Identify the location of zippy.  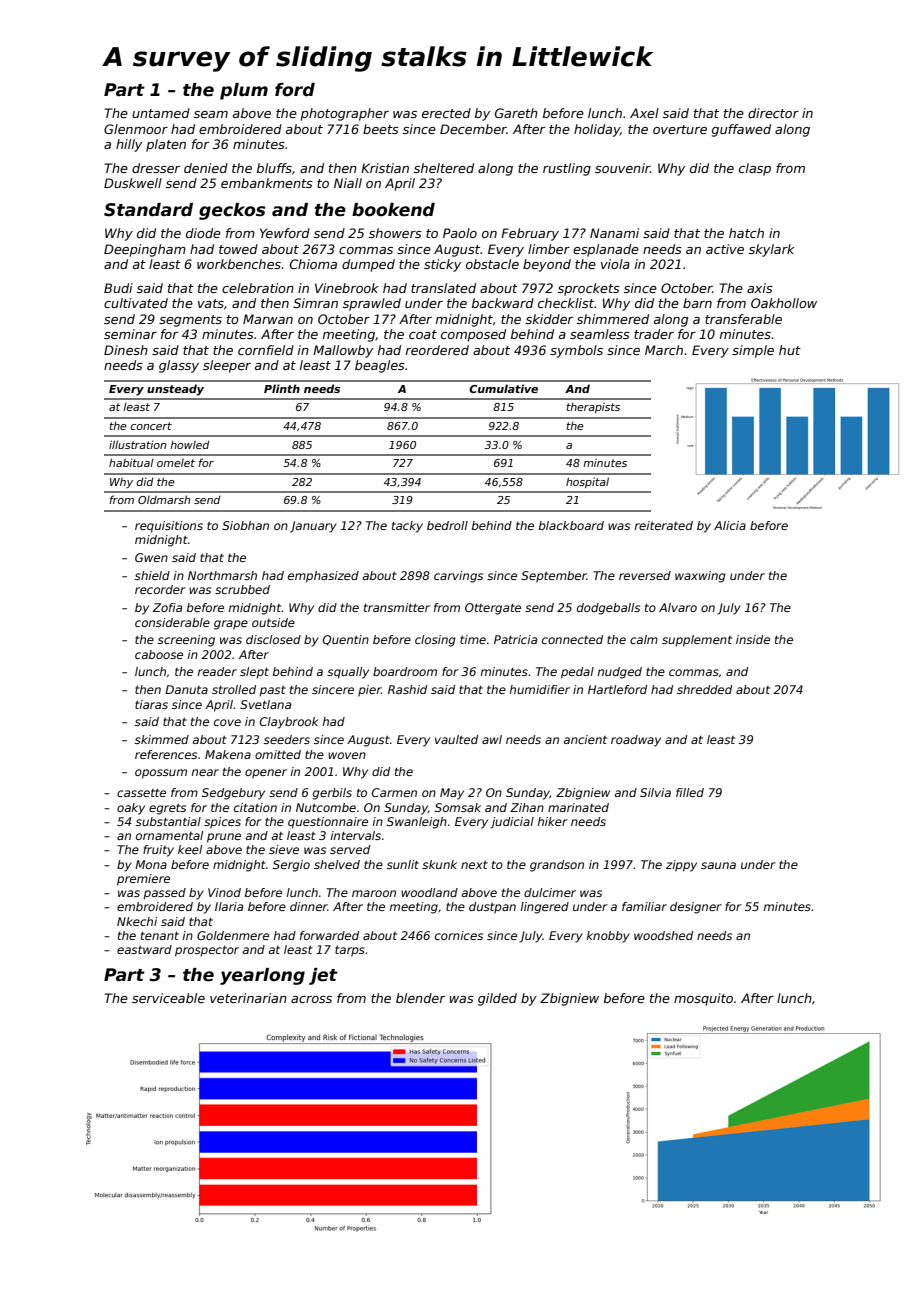
(681, 866).
